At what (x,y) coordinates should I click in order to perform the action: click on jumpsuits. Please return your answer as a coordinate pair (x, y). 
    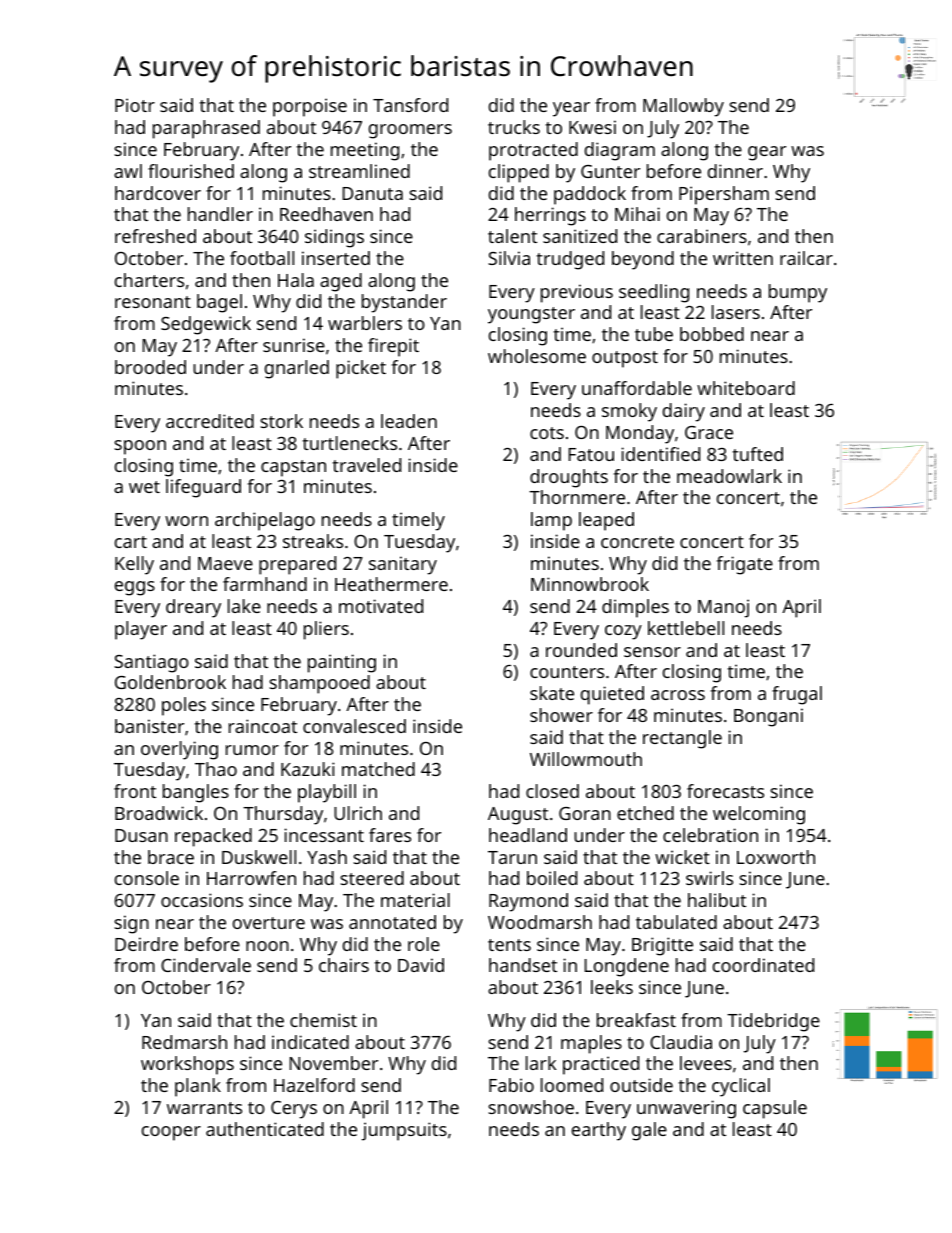
    Looking at the image, I should click on (404, 1131).
